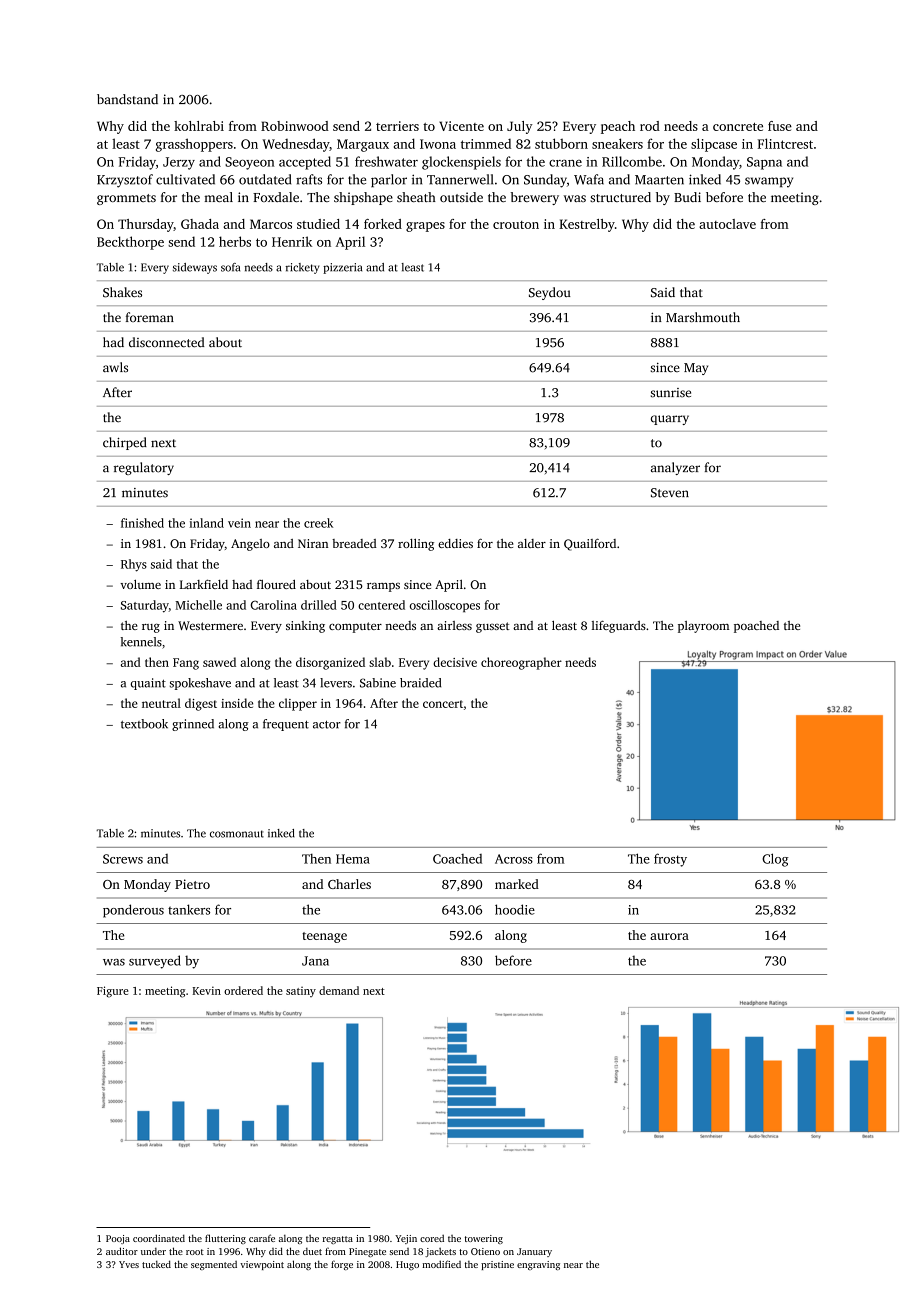  Describe the element at coordinates (561, 143) in the document. I see `stubborn` at that location.
